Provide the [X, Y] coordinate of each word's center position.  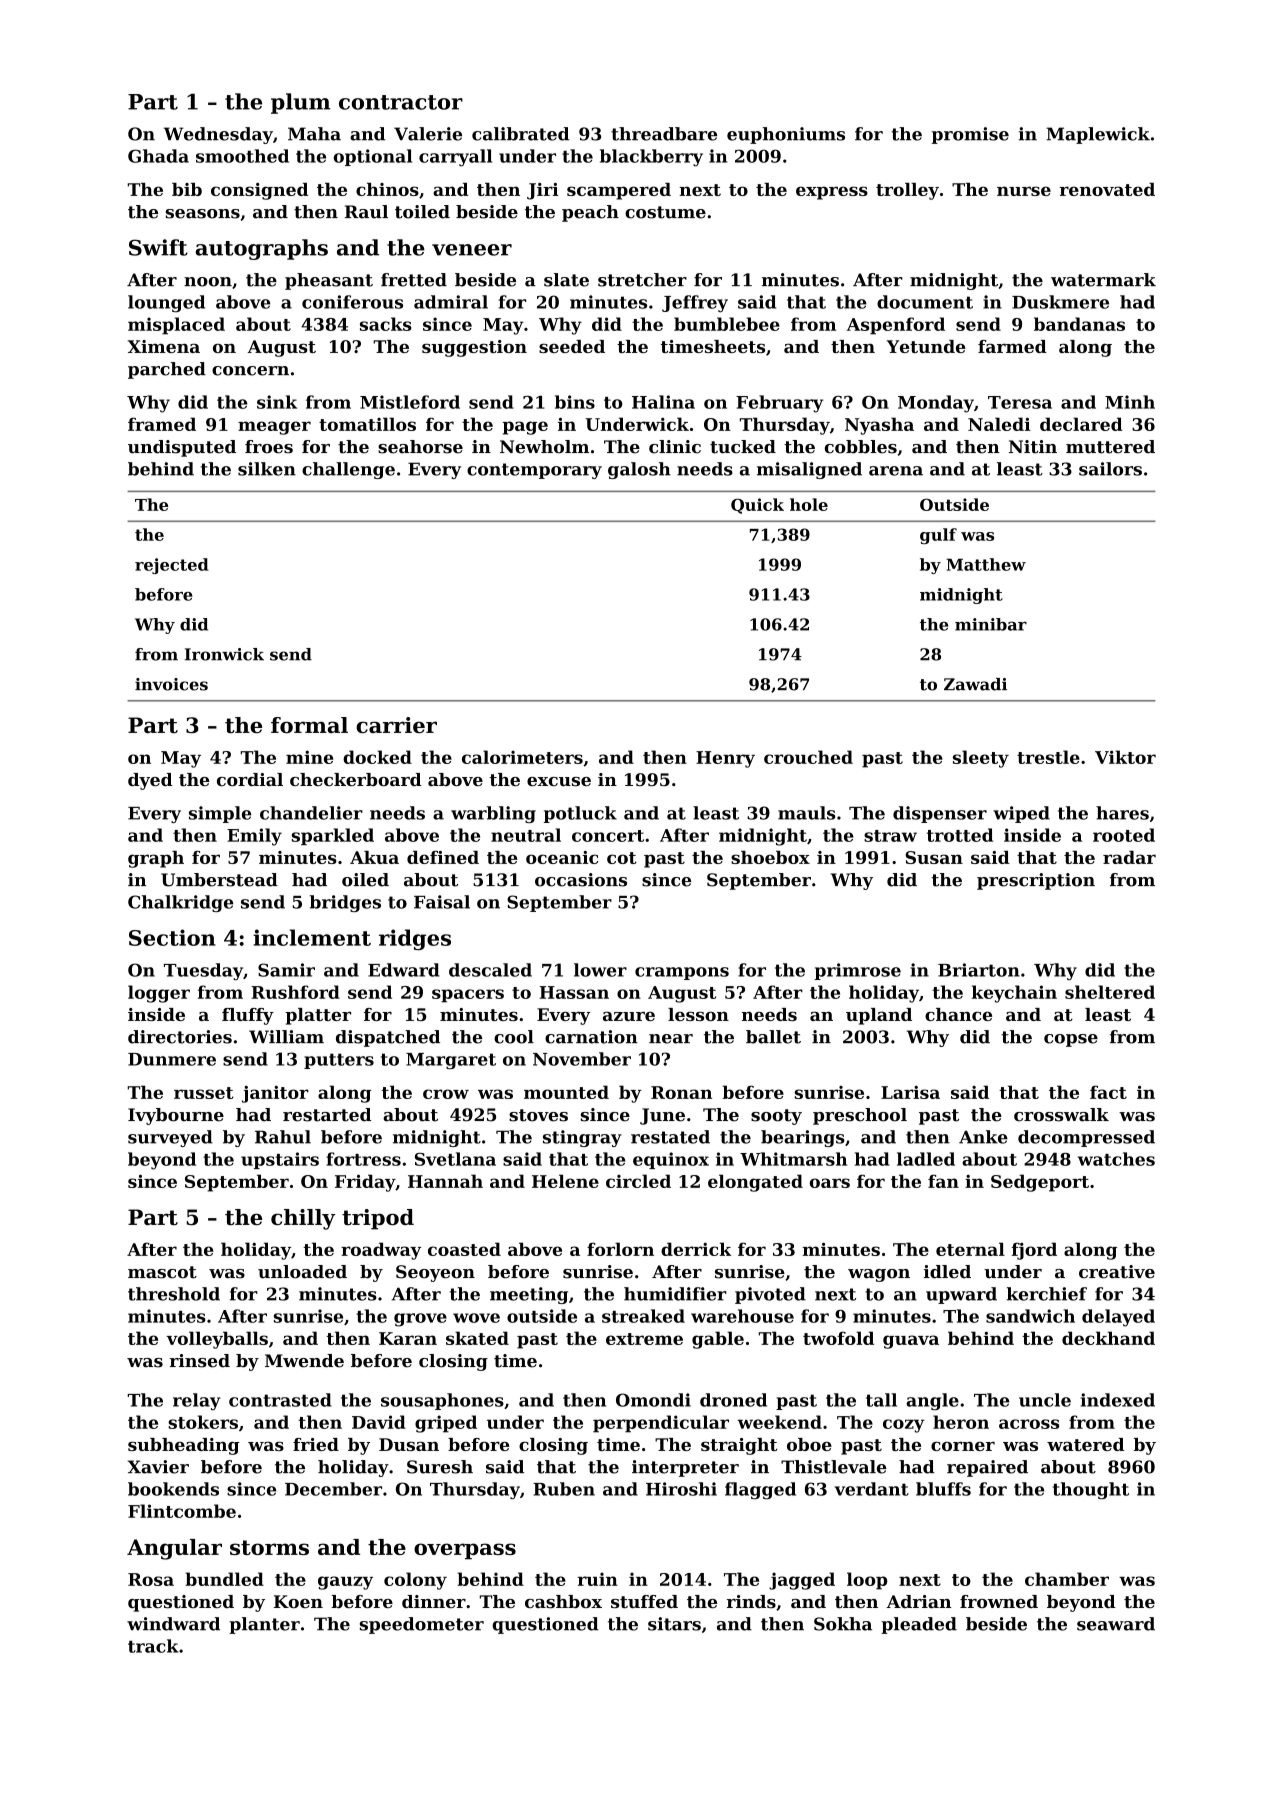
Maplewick [1098, 135]
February [779, 404]
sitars [674, 1624]
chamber [1067, 1579]
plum [300, 103]
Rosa [151, 1579]
